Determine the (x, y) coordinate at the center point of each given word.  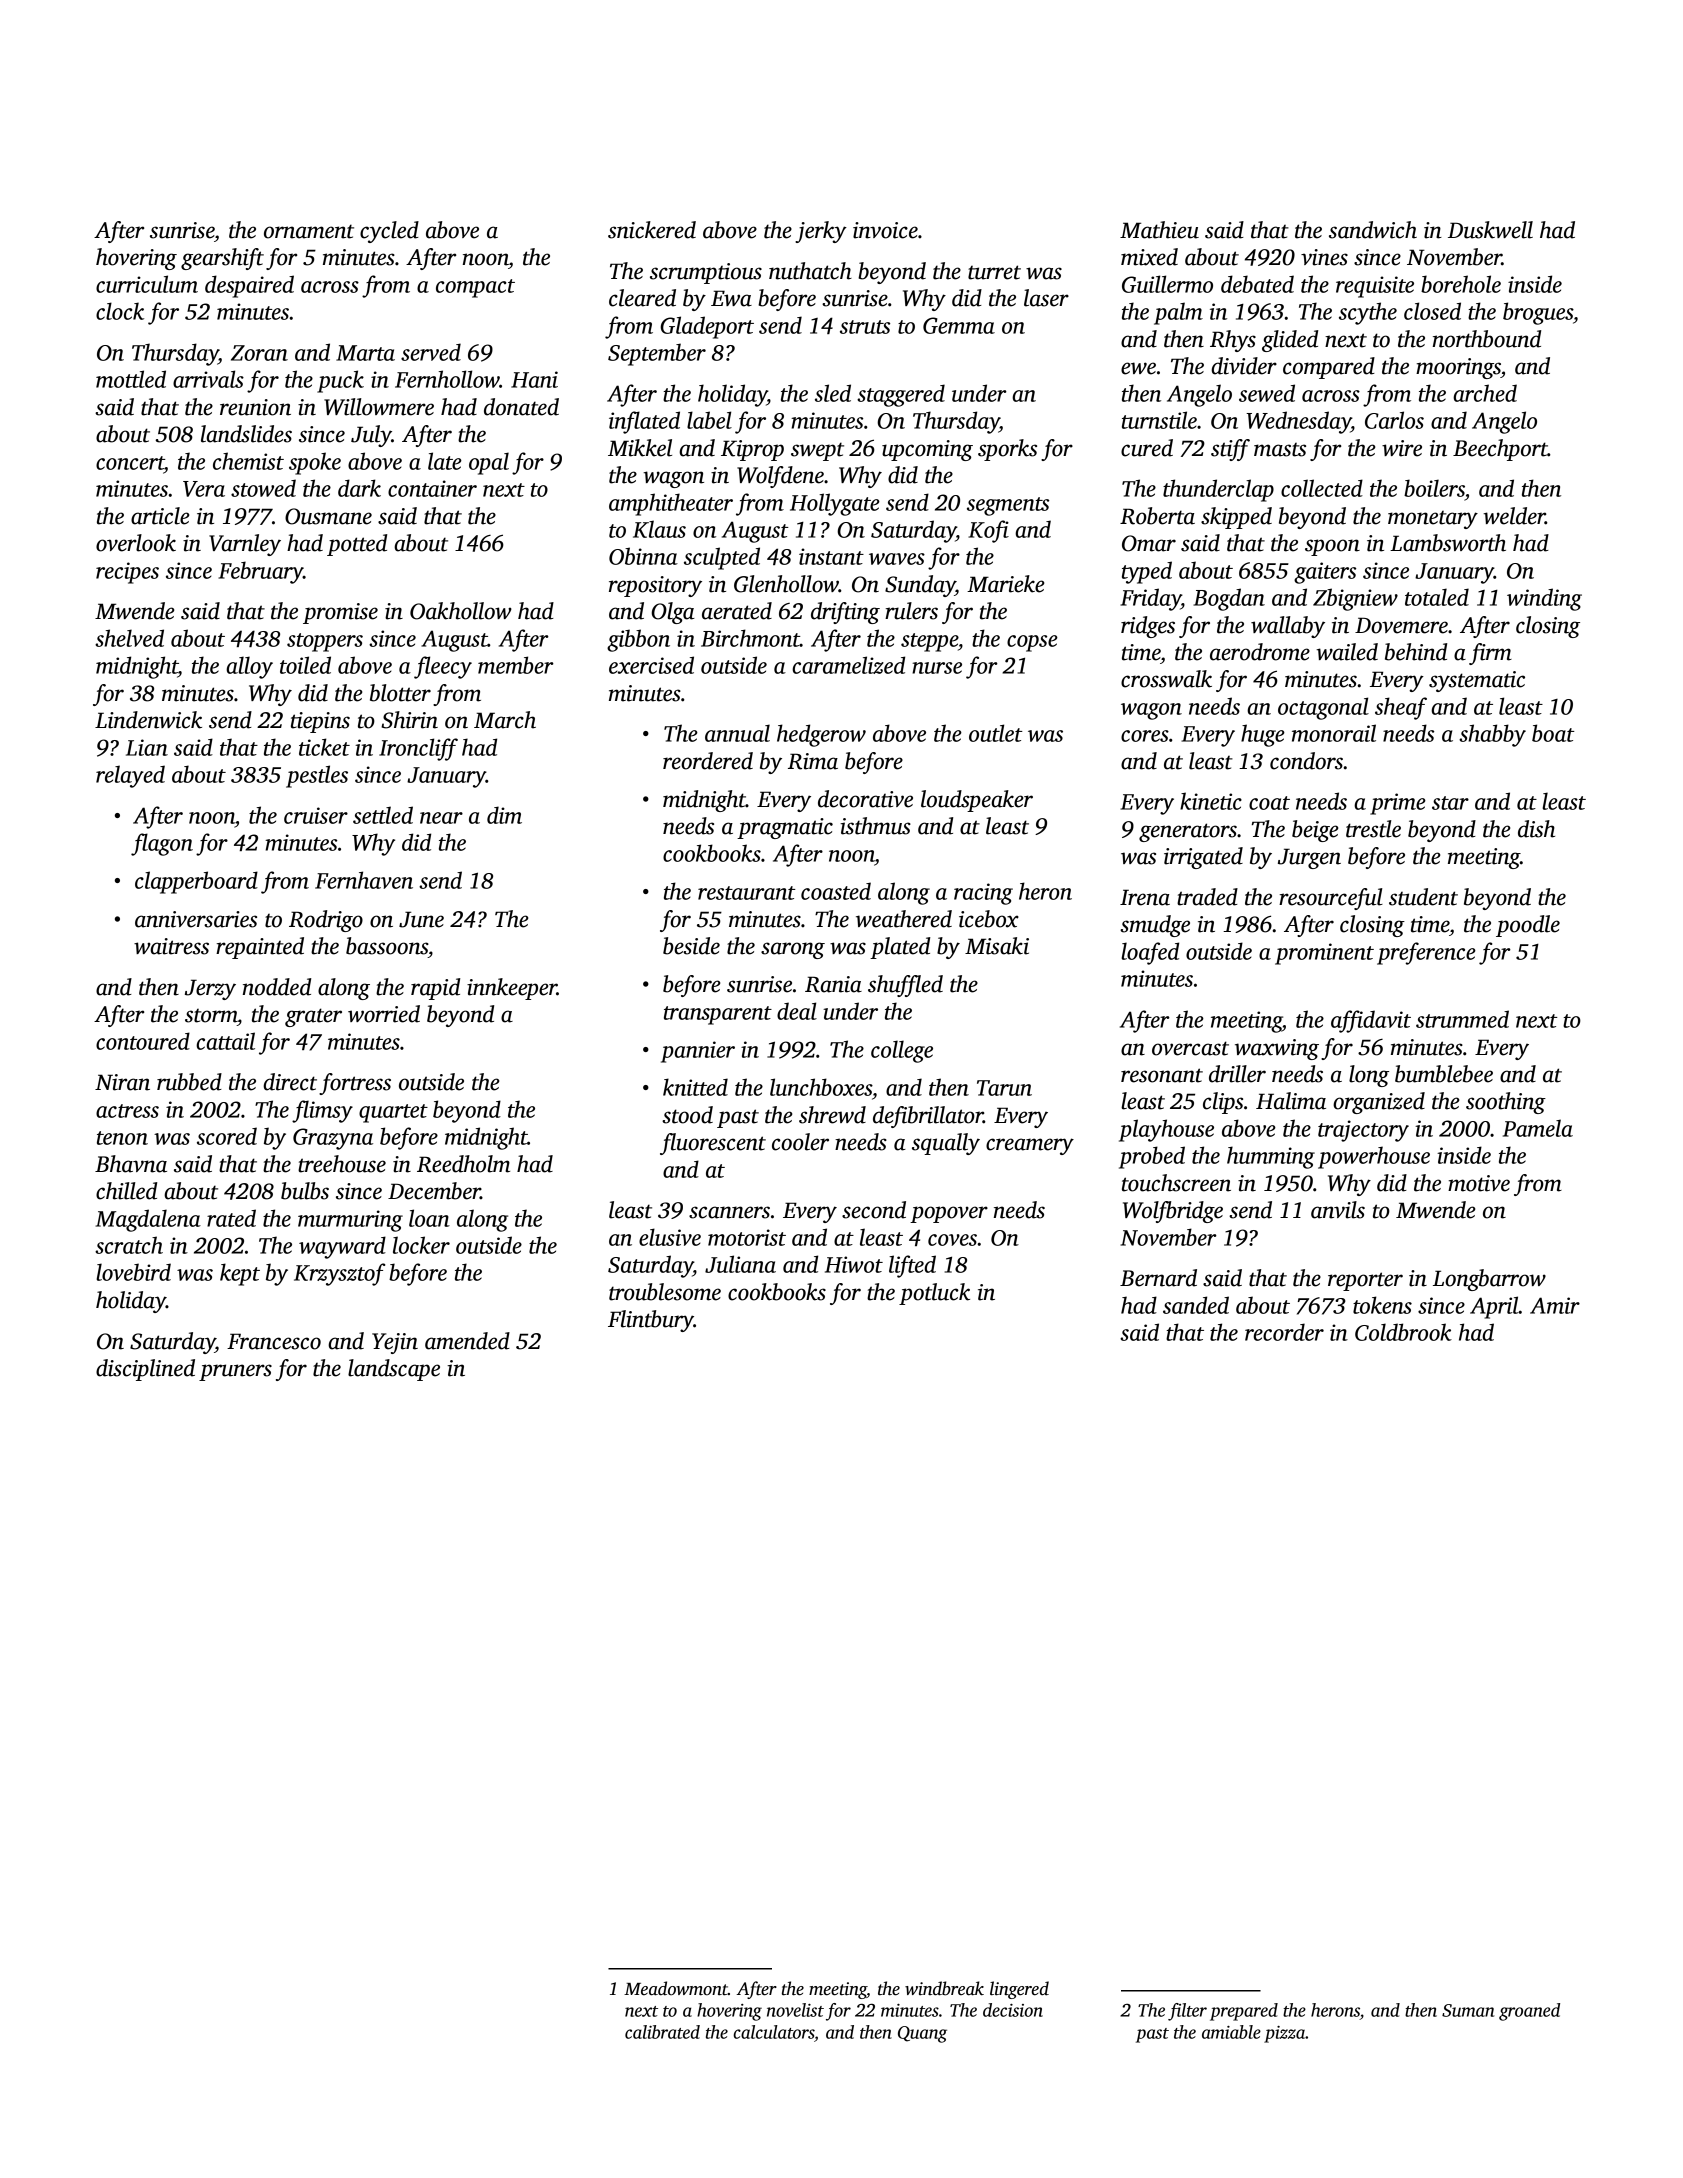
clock (120, 311)
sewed (1267, 393)
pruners (235, 1372)
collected (1322, 488)
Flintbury (651, 1321)
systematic (1477, 681)
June (421, 919)
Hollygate (835, 504)
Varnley (245, 545)
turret (994, 272)
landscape (394, 1370)
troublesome (665, 1292)
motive (1479, 1183)
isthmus (875, 826)
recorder (1284, 1332)
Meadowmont (676, 1988)
